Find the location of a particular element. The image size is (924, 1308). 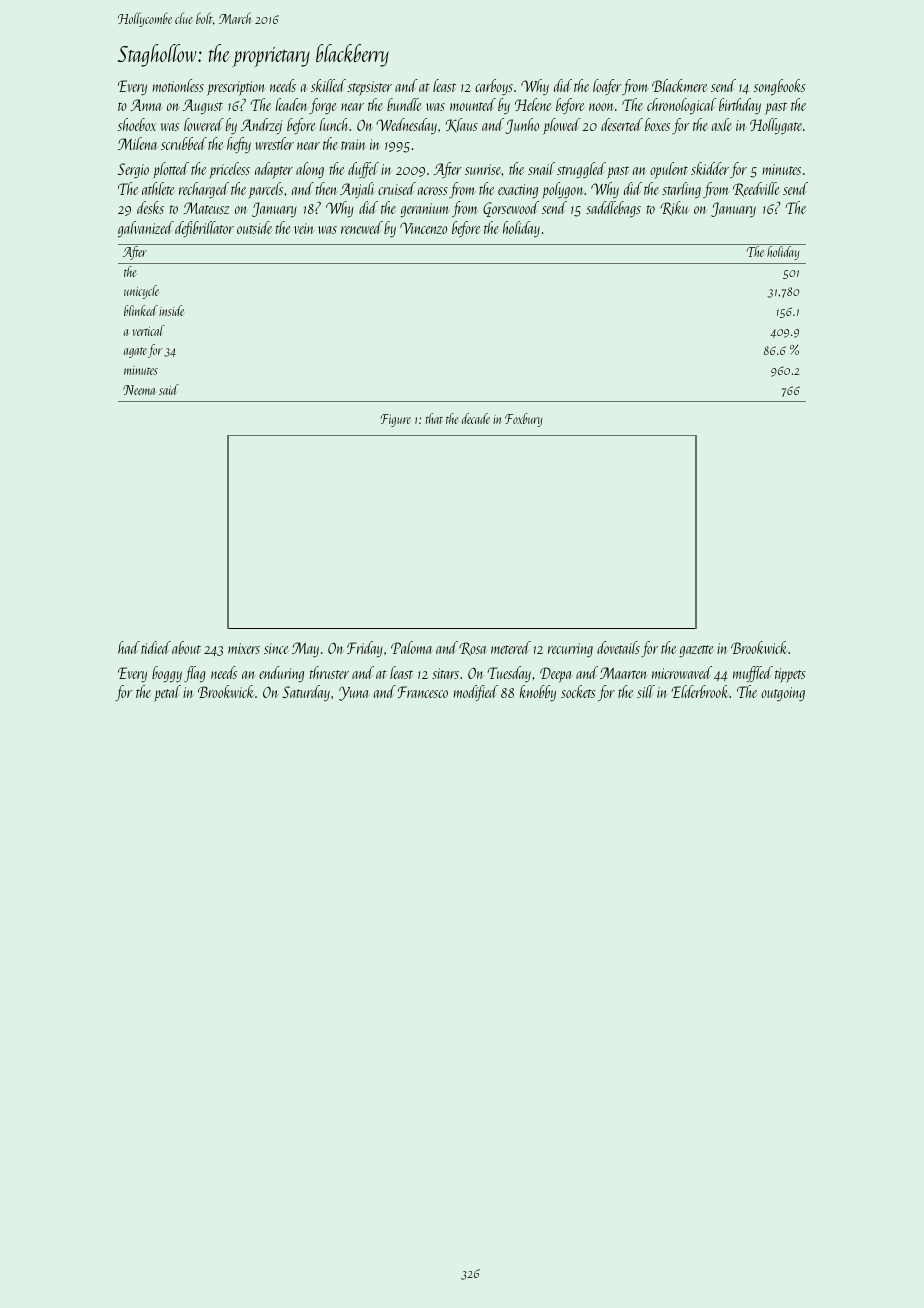

sunrise is located at coordinates (483, 169).
